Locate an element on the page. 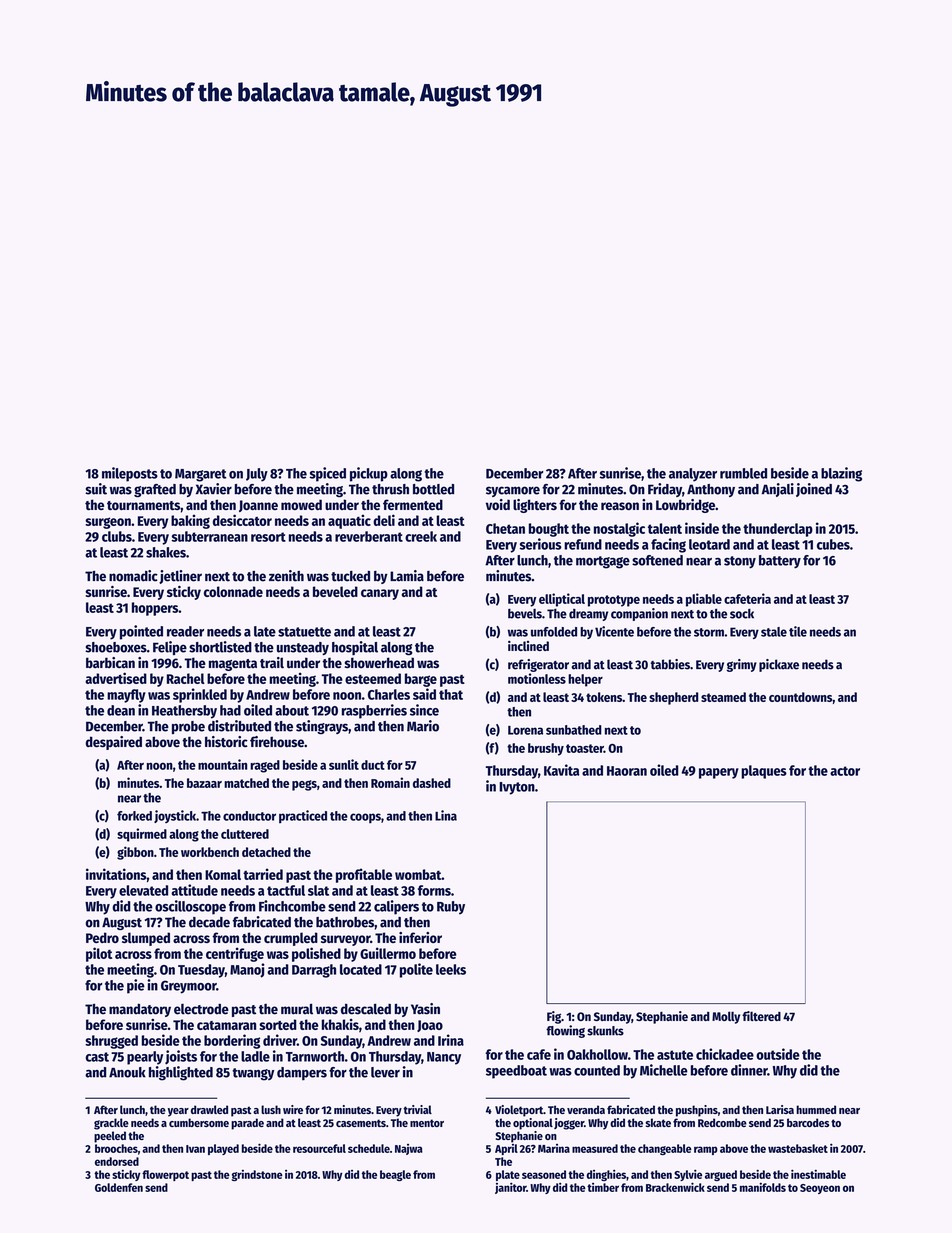 This document has width=952, height=1233. July is located at coordinates (257, 475).
